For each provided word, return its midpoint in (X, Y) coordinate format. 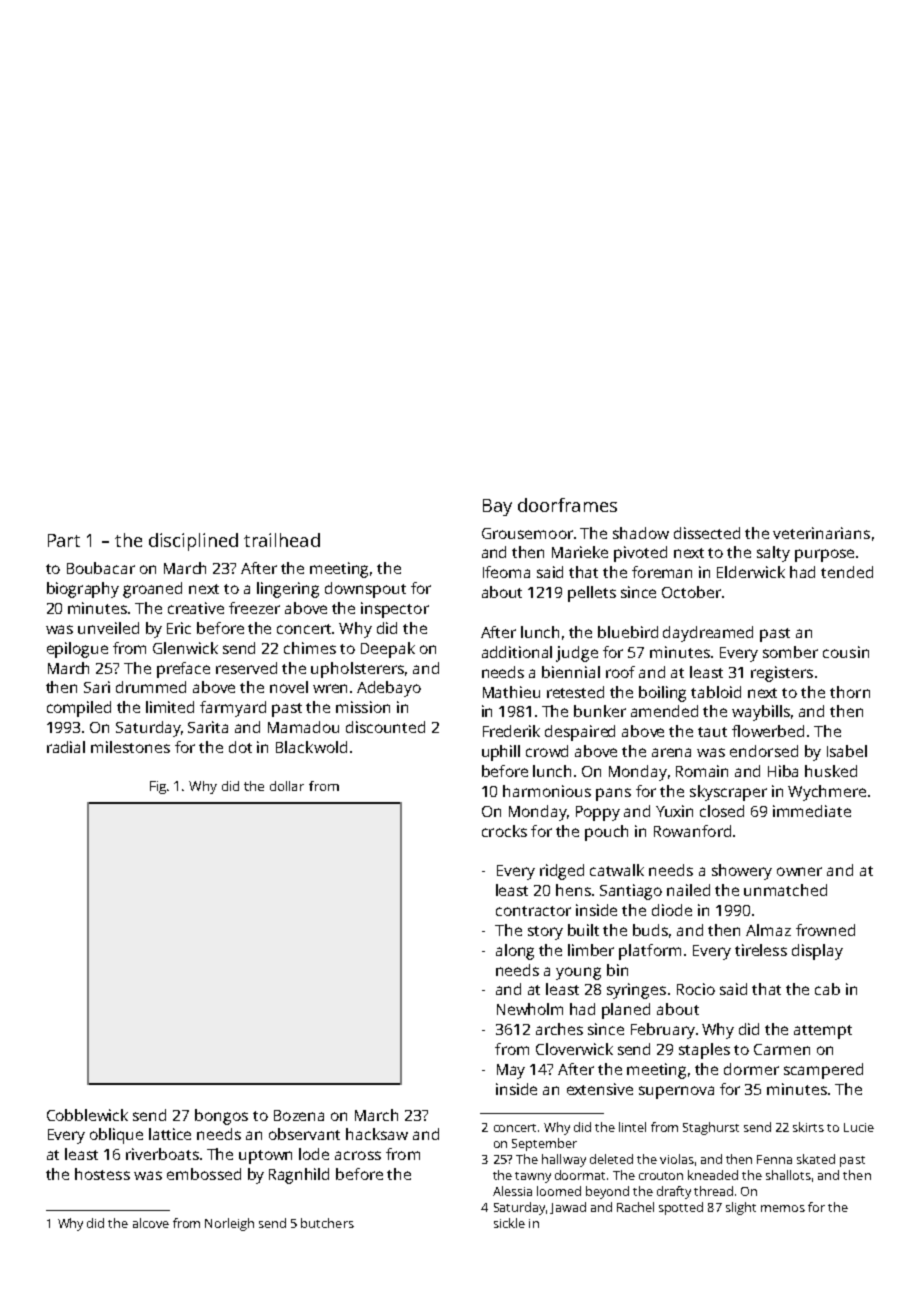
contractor (533, 911)
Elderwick (751, 572)
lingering (288, 590)
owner (799, 871)
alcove (151, 1223)
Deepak (388, 650)
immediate (812, 811)
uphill (501, 753)
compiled (79, 709)
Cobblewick (87, 1115)
